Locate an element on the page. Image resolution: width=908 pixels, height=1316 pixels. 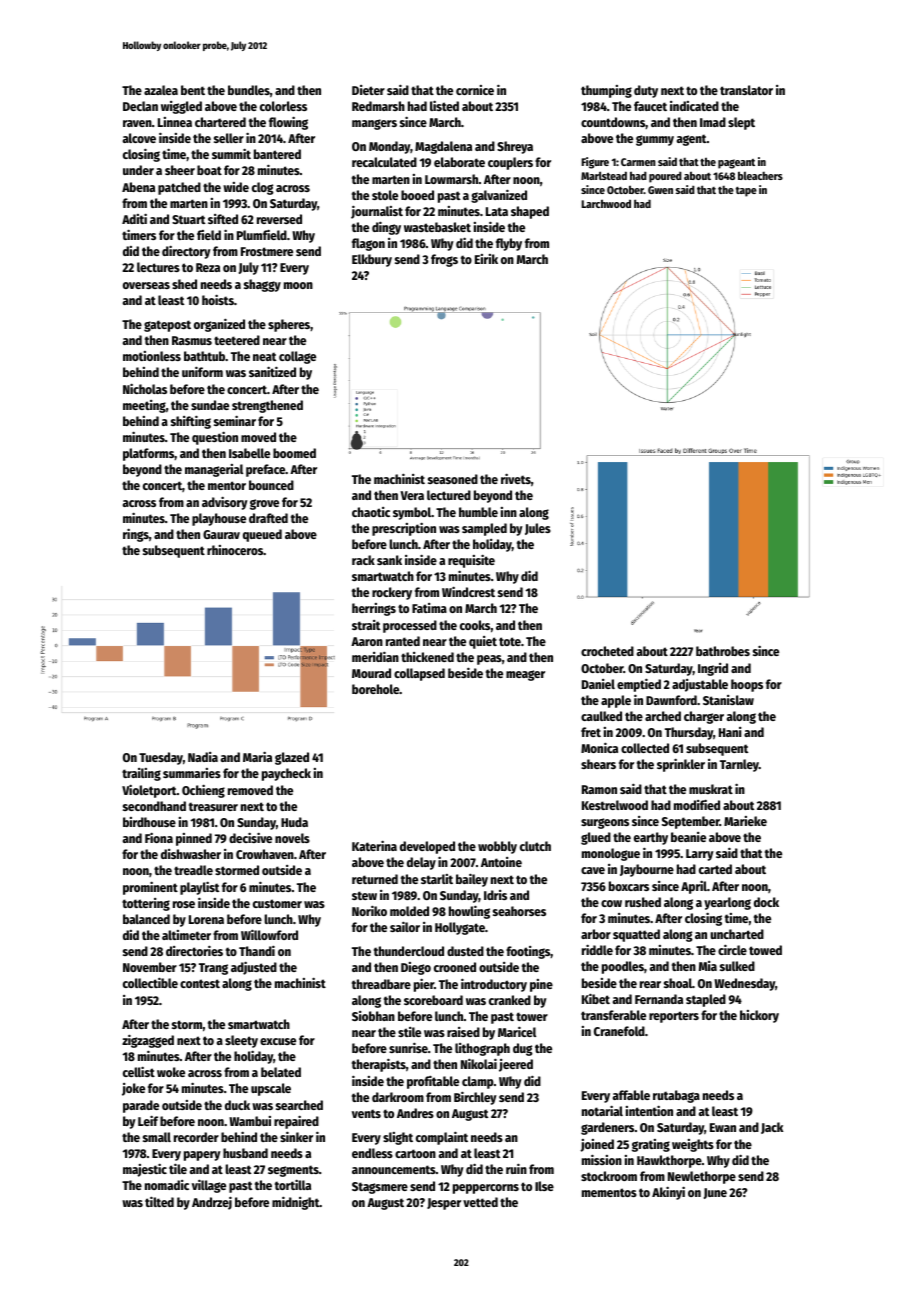
Larchwood is located at coordinates (606, 203).
